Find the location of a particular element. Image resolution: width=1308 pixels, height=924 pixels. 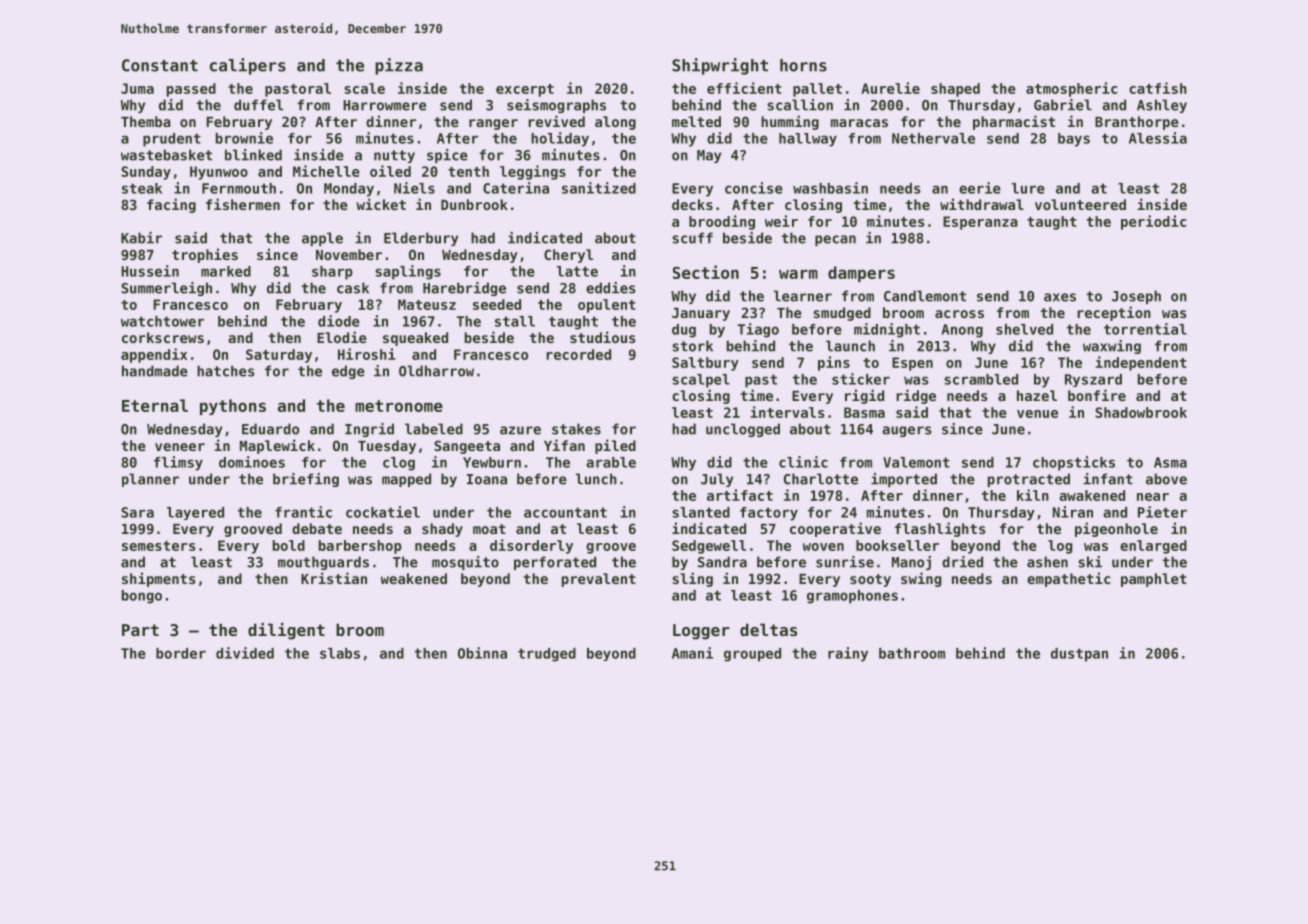

calipers is located at coordinates (248, 66).
